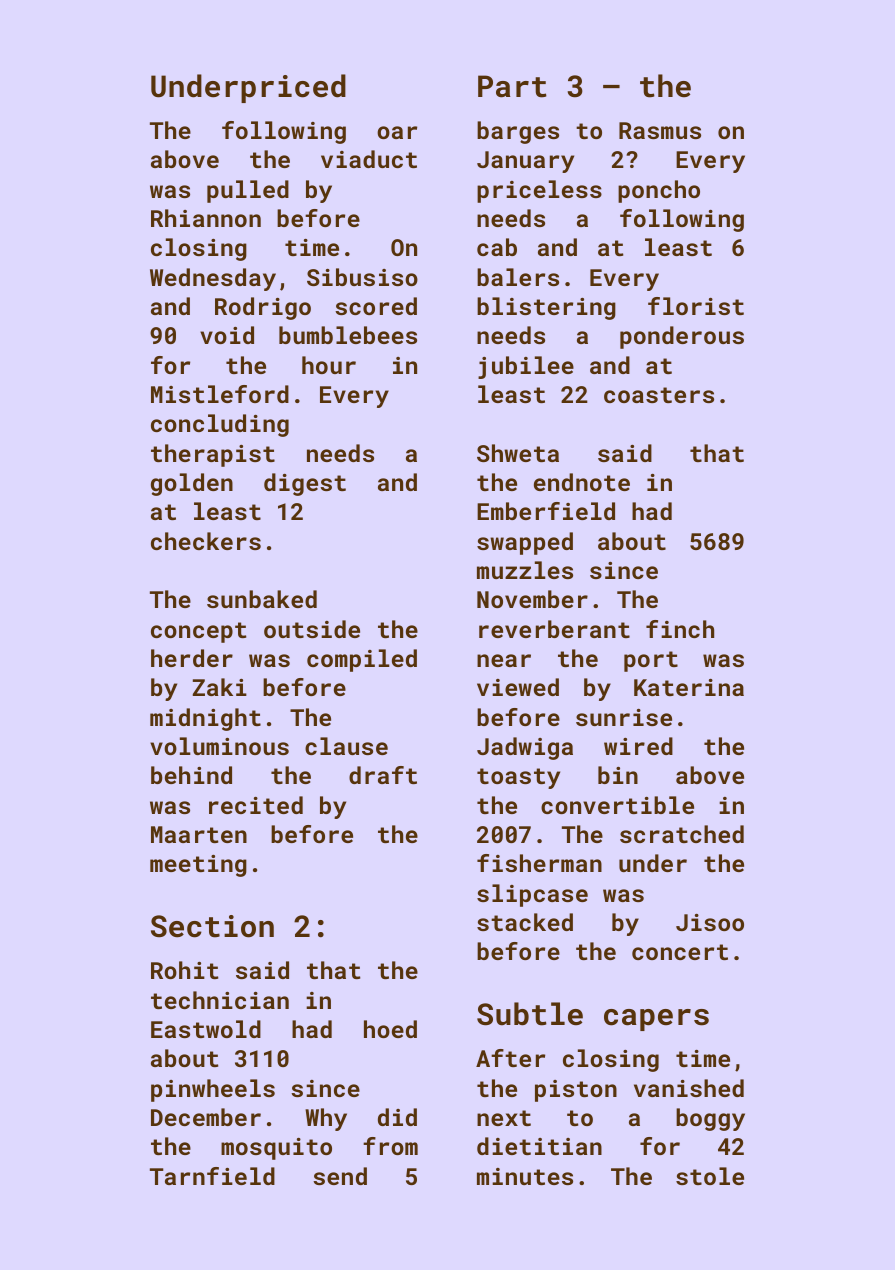 The image size is (895, 1270). Describe the element at coordinates (220, 687) in the document. I see `Zaki` at that location.
